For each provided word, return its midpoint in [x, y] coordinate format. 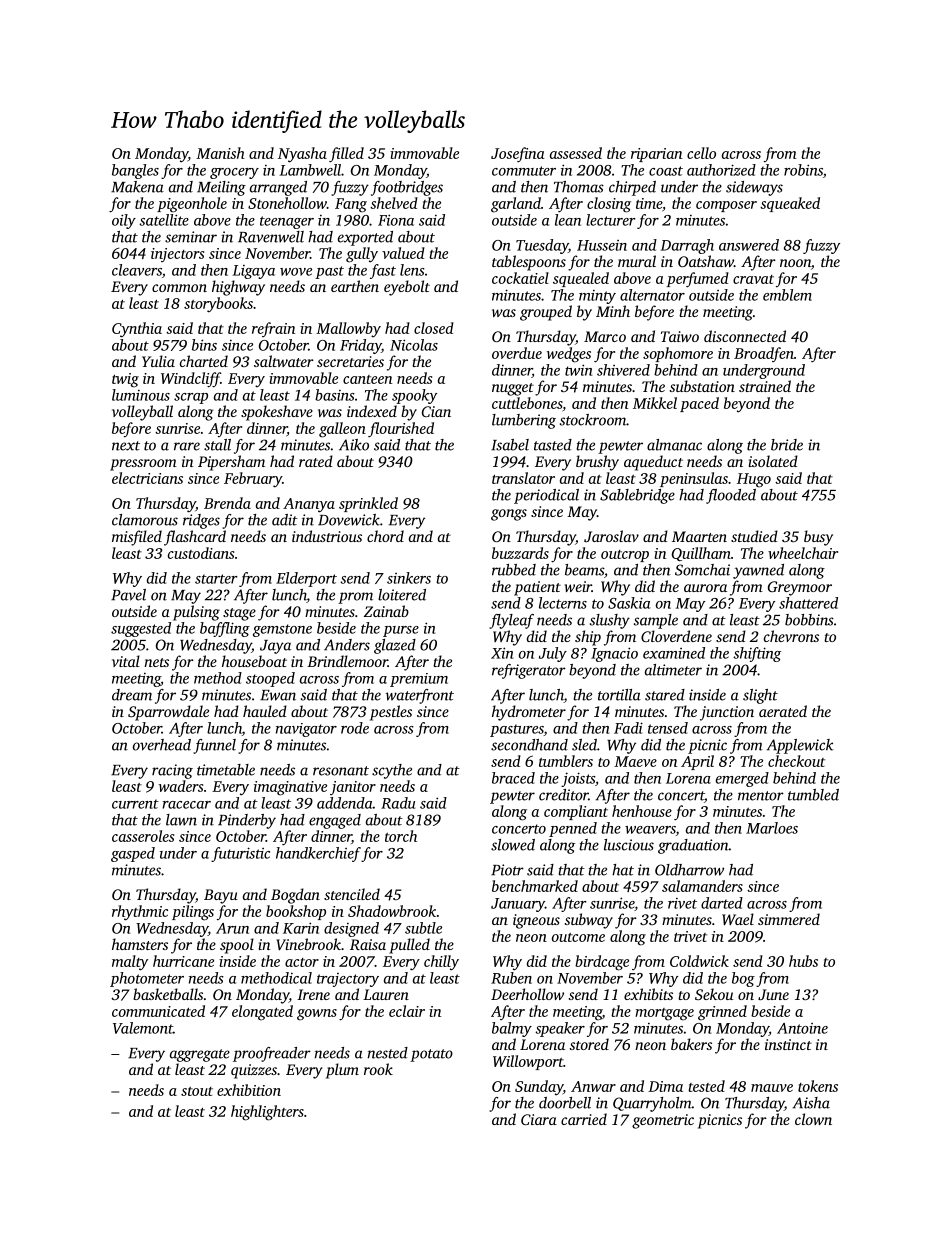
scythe [392, 771]
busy [818, 538]
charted [204, 361]
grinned [722, 1013]
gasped [133, 854]
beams [584, 570]
